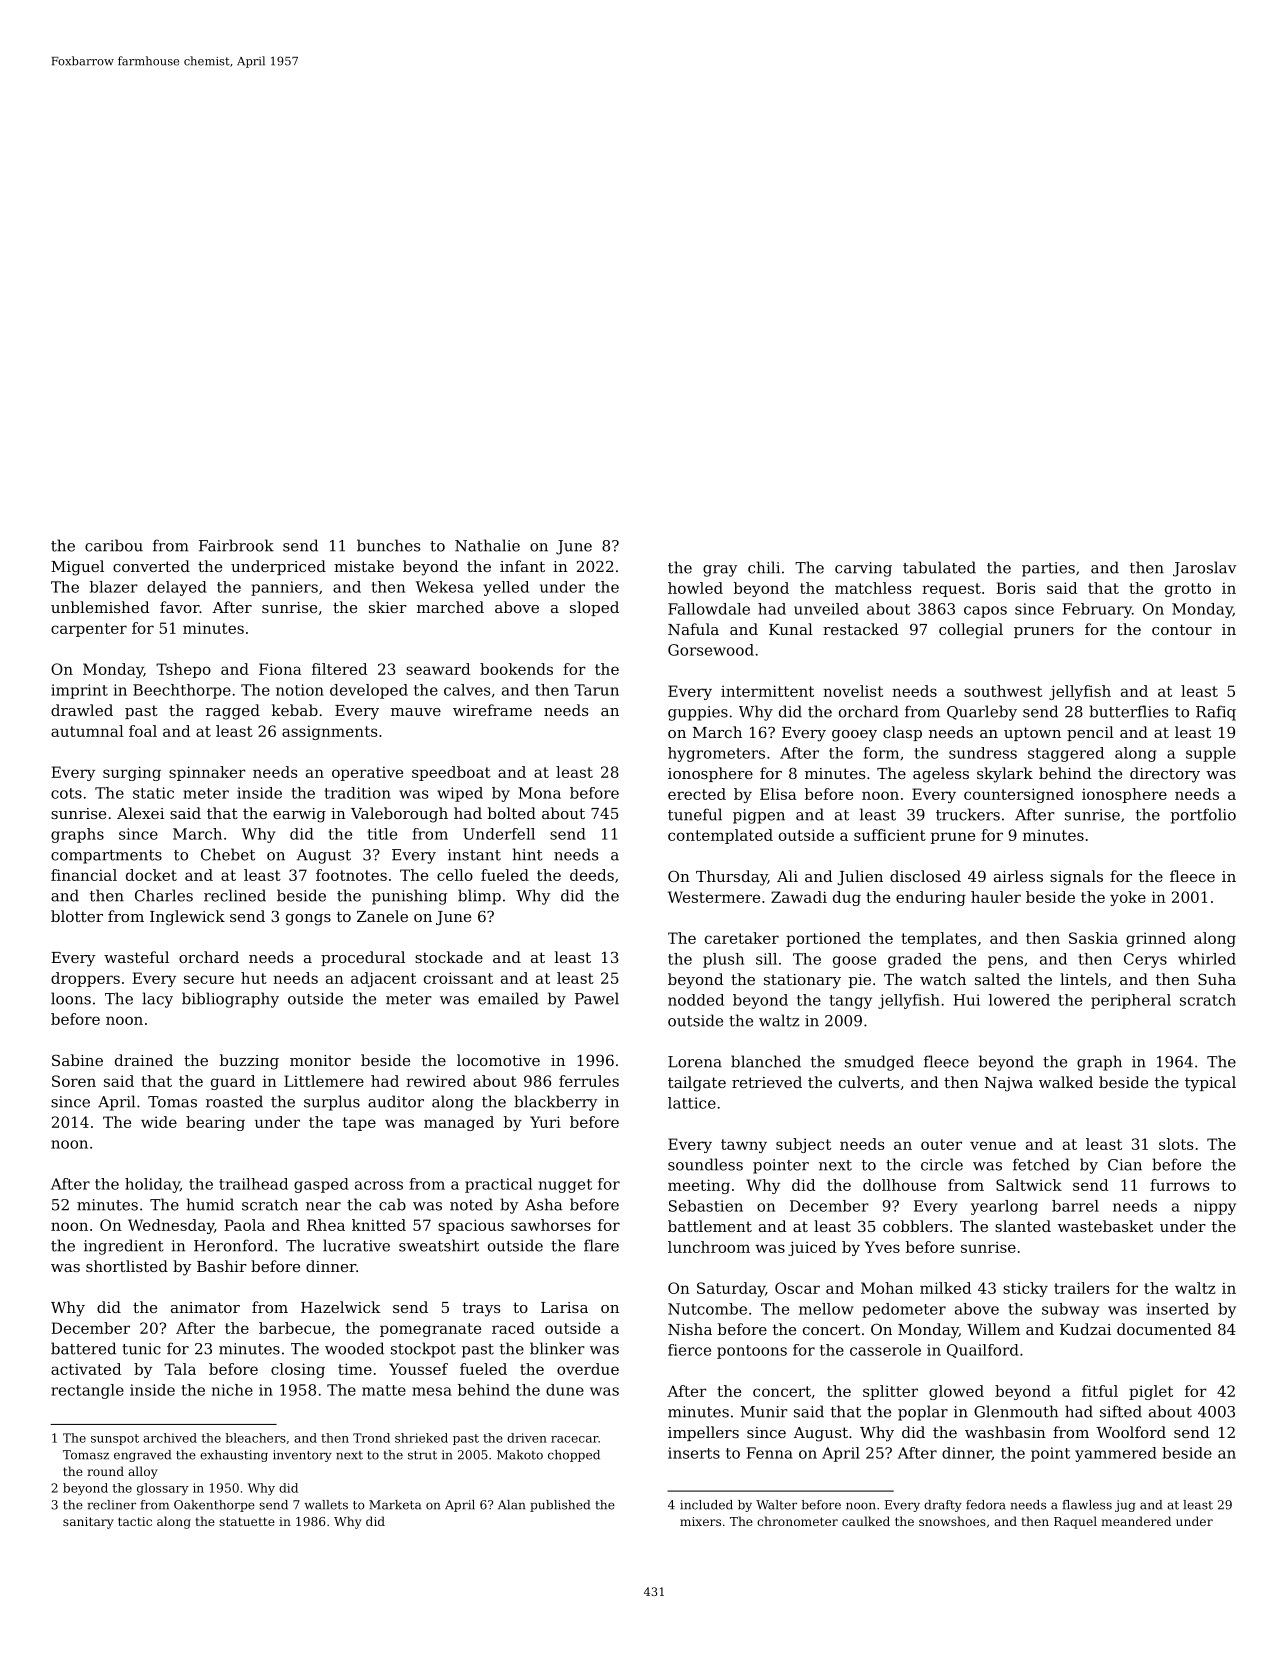 This page has width=1287, height=1666. I want to click on statuette, so click(247, 1521).
